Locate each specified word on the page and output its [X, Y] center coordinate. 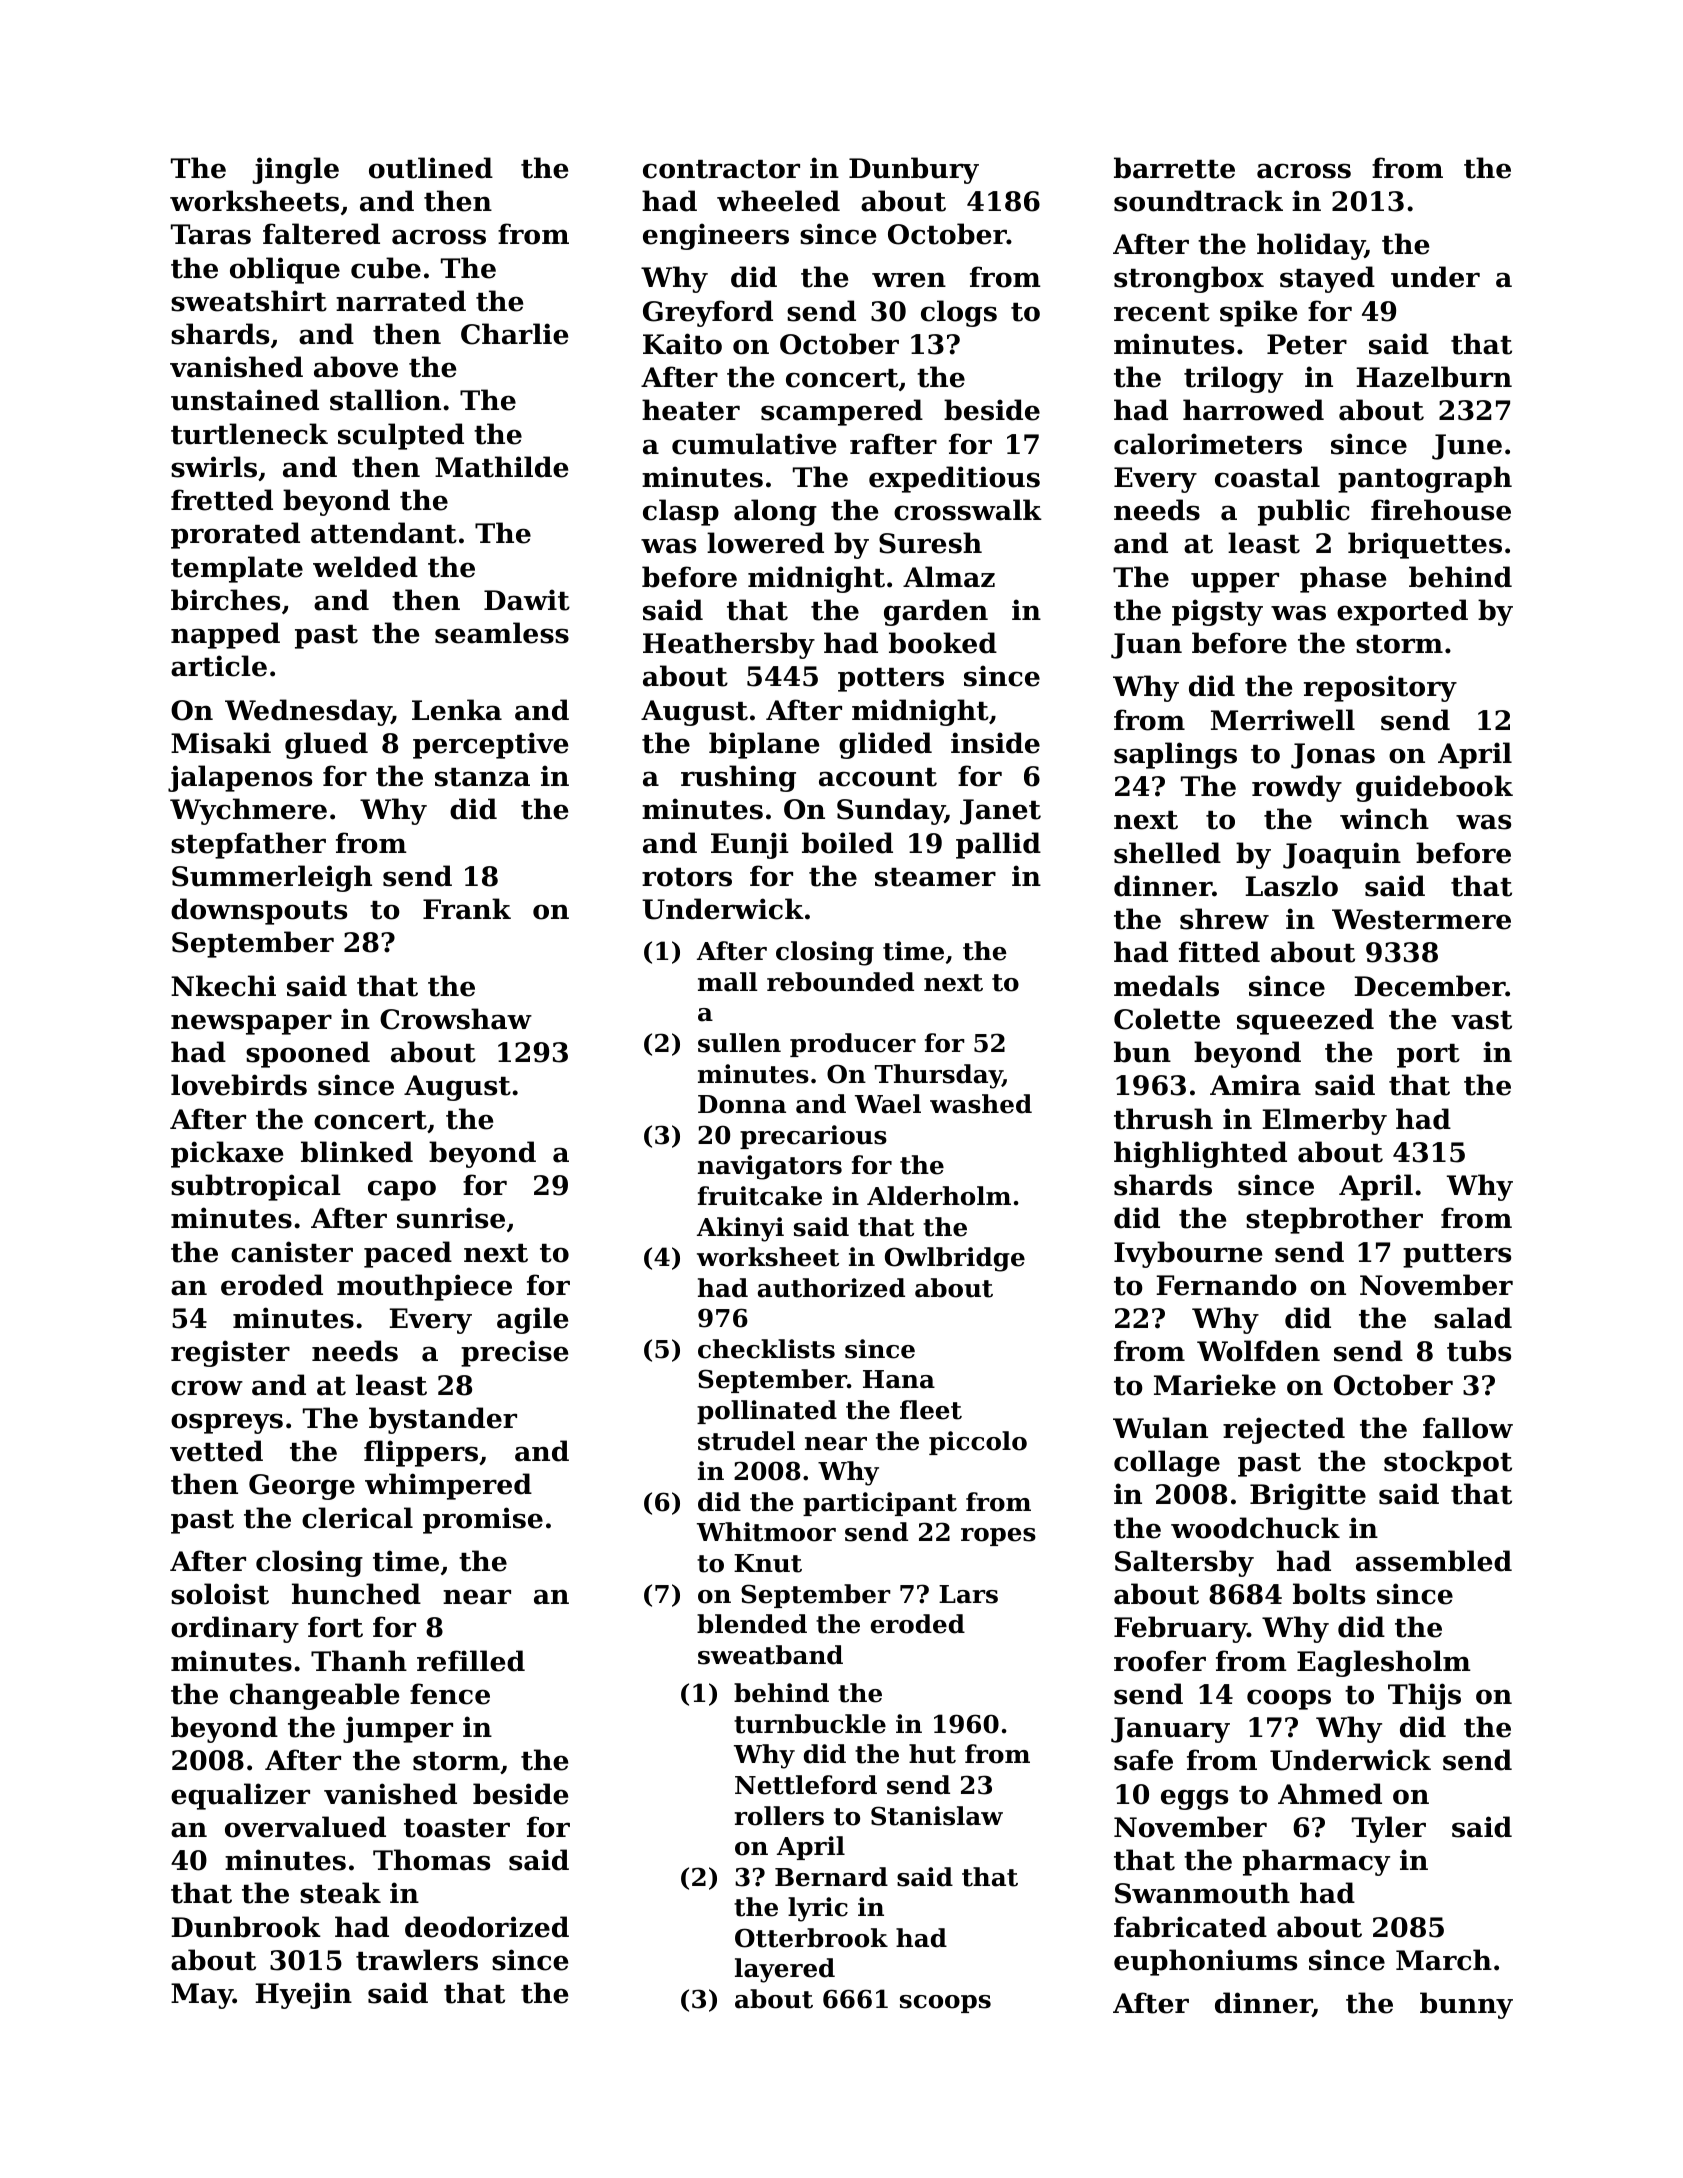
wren [909, 280]
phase [1343, 579]
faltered [321, 234]
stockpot [1448, 1463]
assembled [1434, 1561]
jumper [398, 1729]
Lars [968, 1594]
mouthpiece [424, 1287]
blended [752, 1624]
